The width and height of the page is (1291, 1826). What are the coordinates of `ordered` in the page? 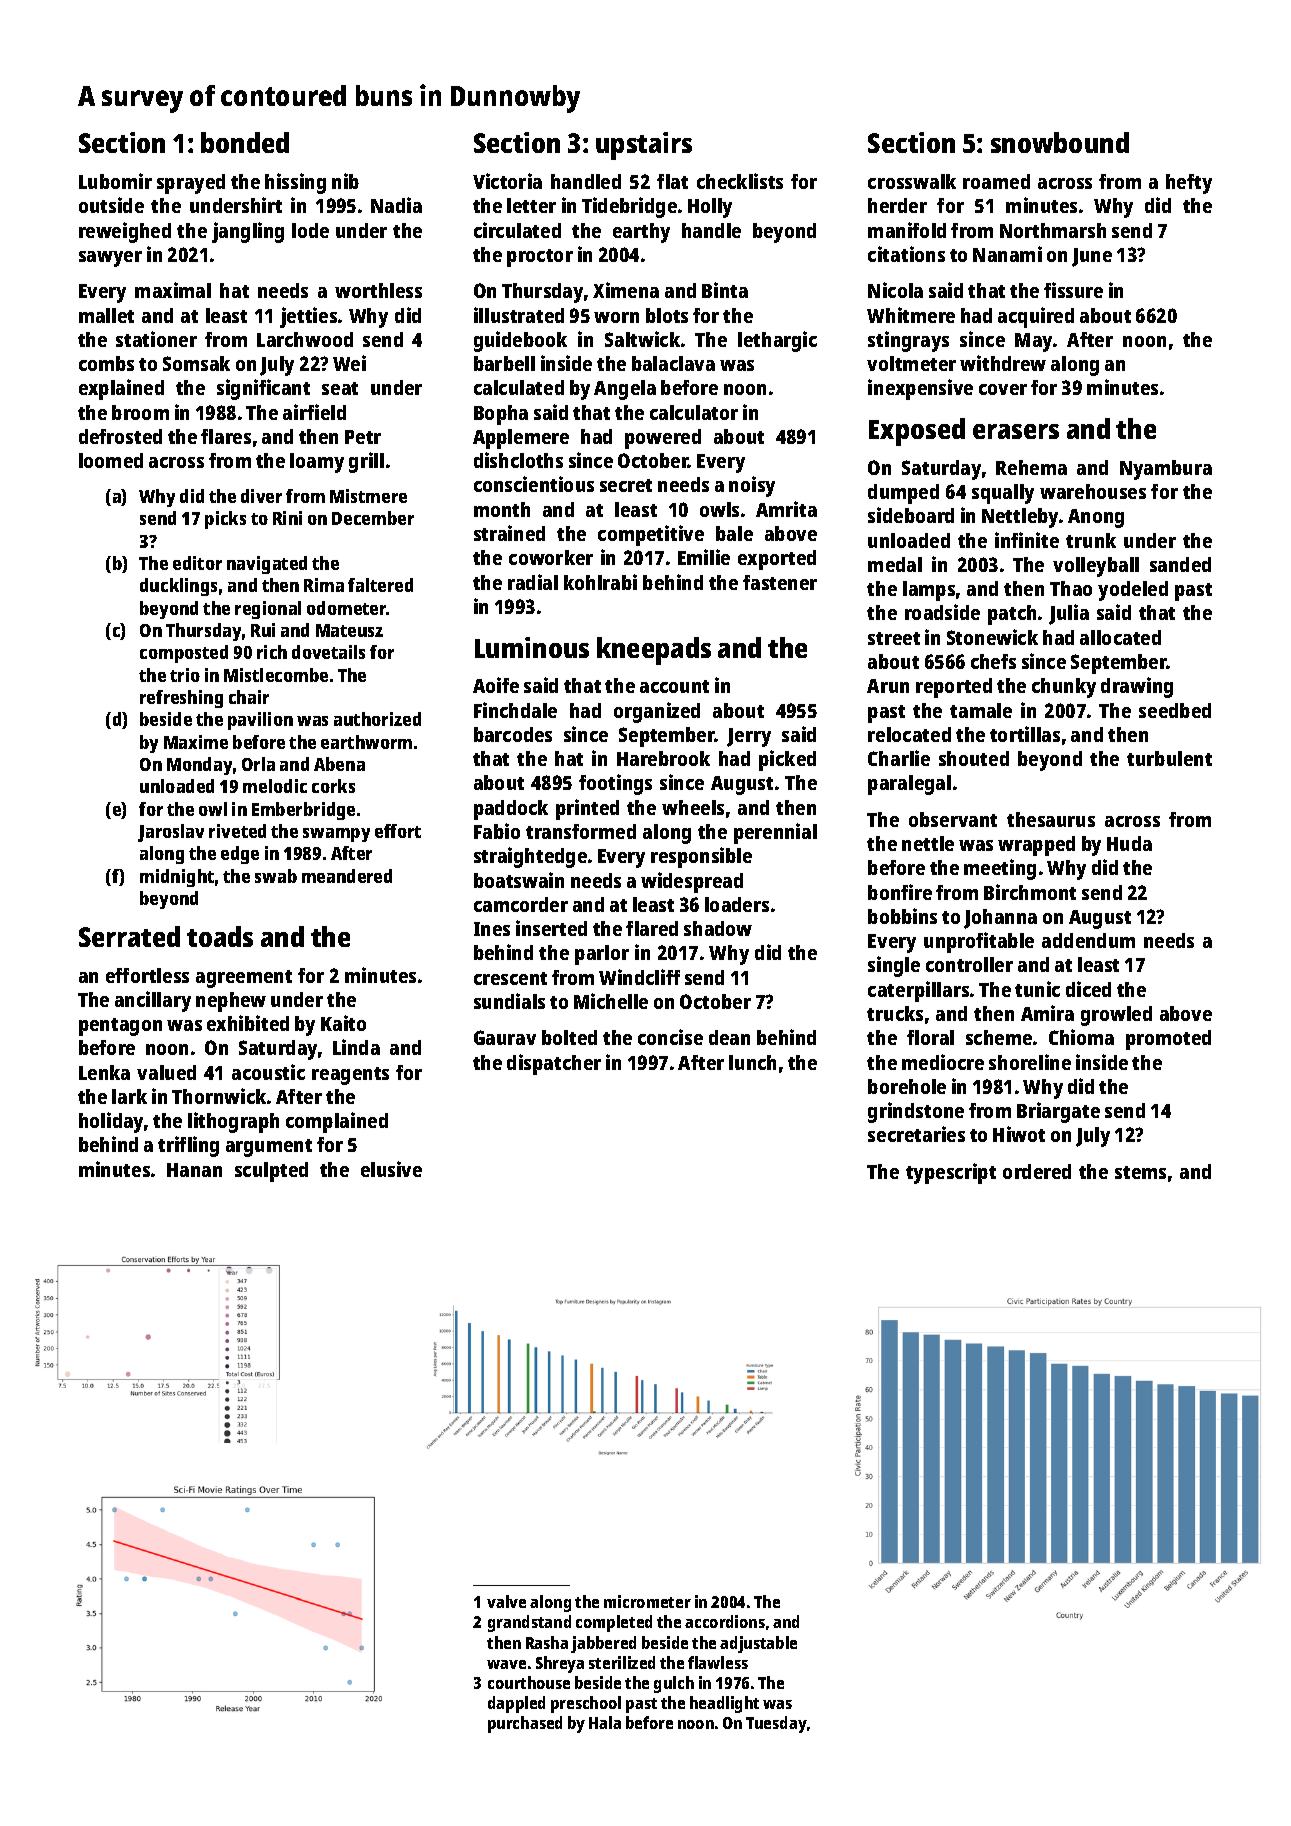 It's located at (1037, 1171).
